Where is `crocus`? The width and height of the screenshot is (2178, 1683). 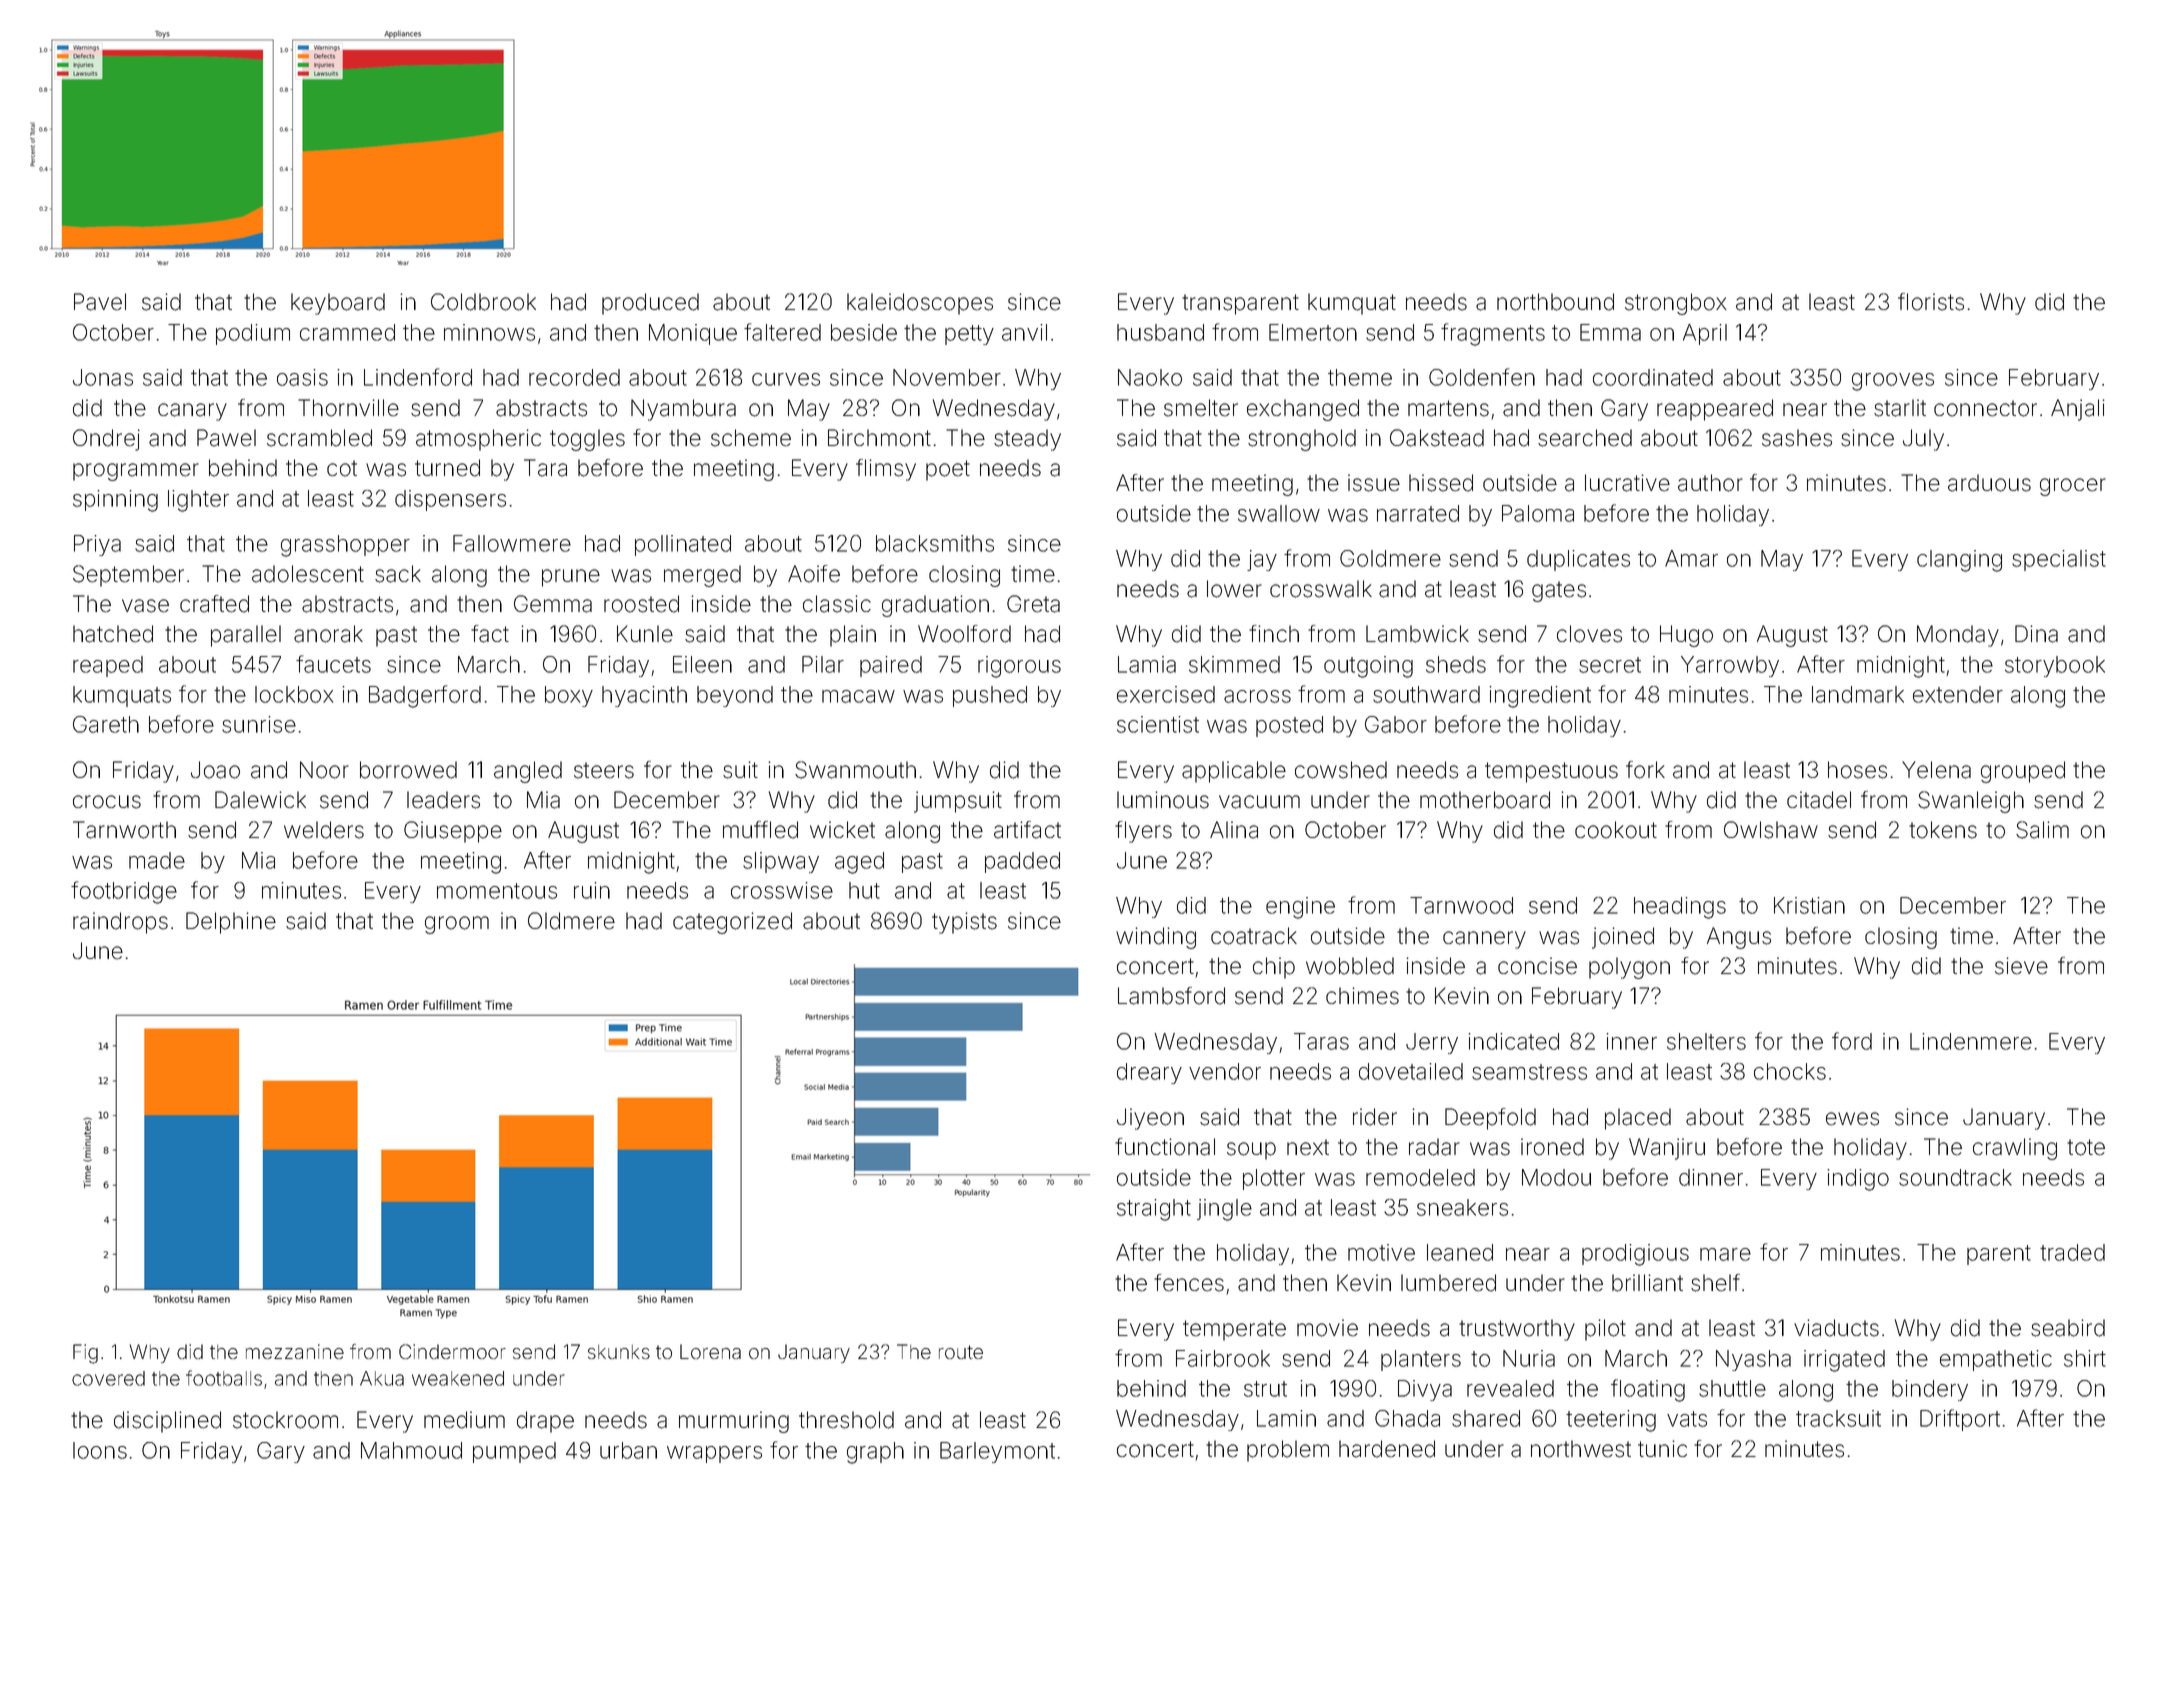 crocus is located at coordinates (107, 802).
